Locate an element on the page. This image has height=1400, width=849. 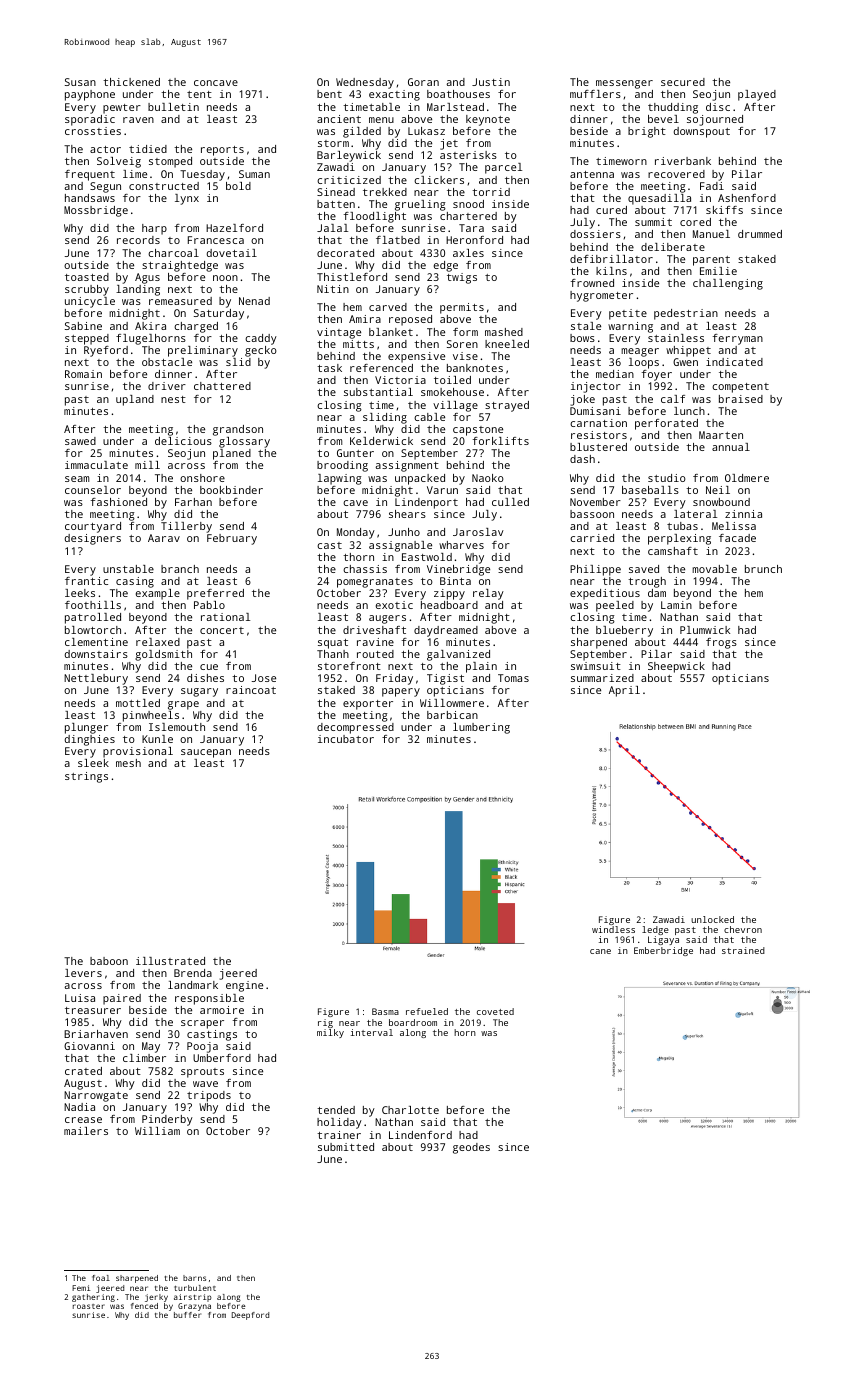
incubator is located at coordinates (346, 739).
